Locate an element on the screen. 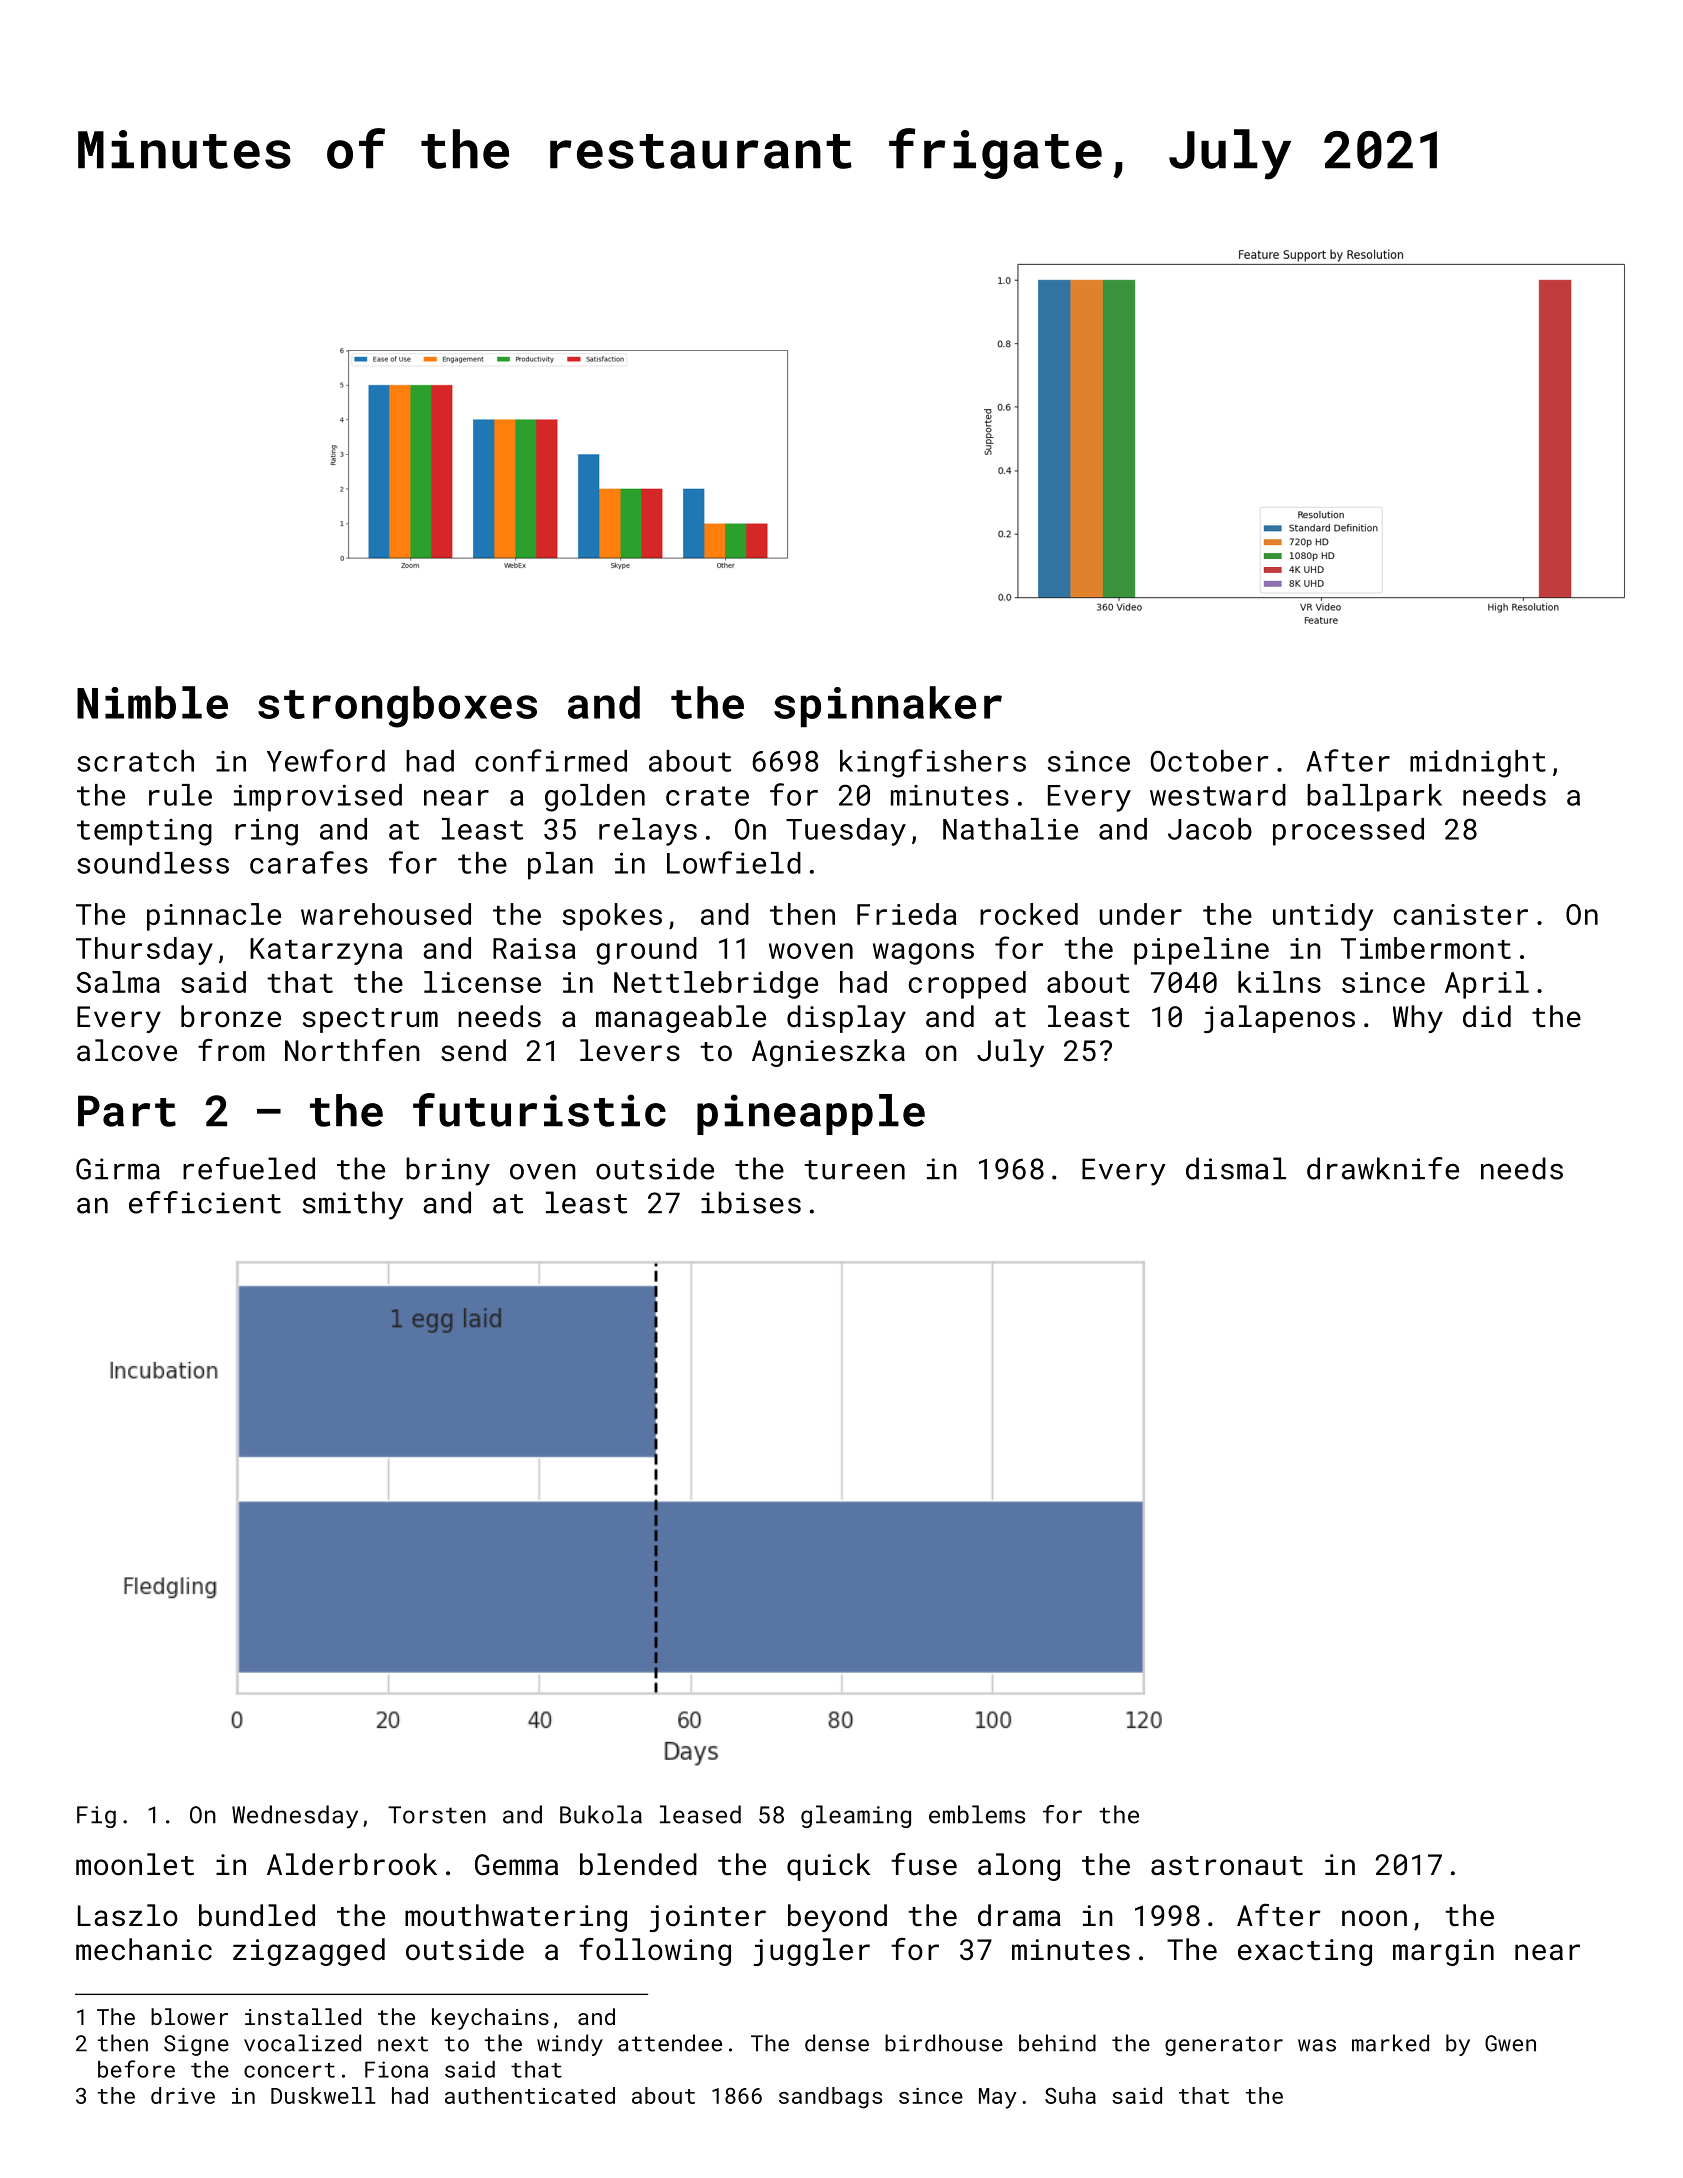 The image size is (1683, 2178). emblems is located at coordinates (977, 1814).
